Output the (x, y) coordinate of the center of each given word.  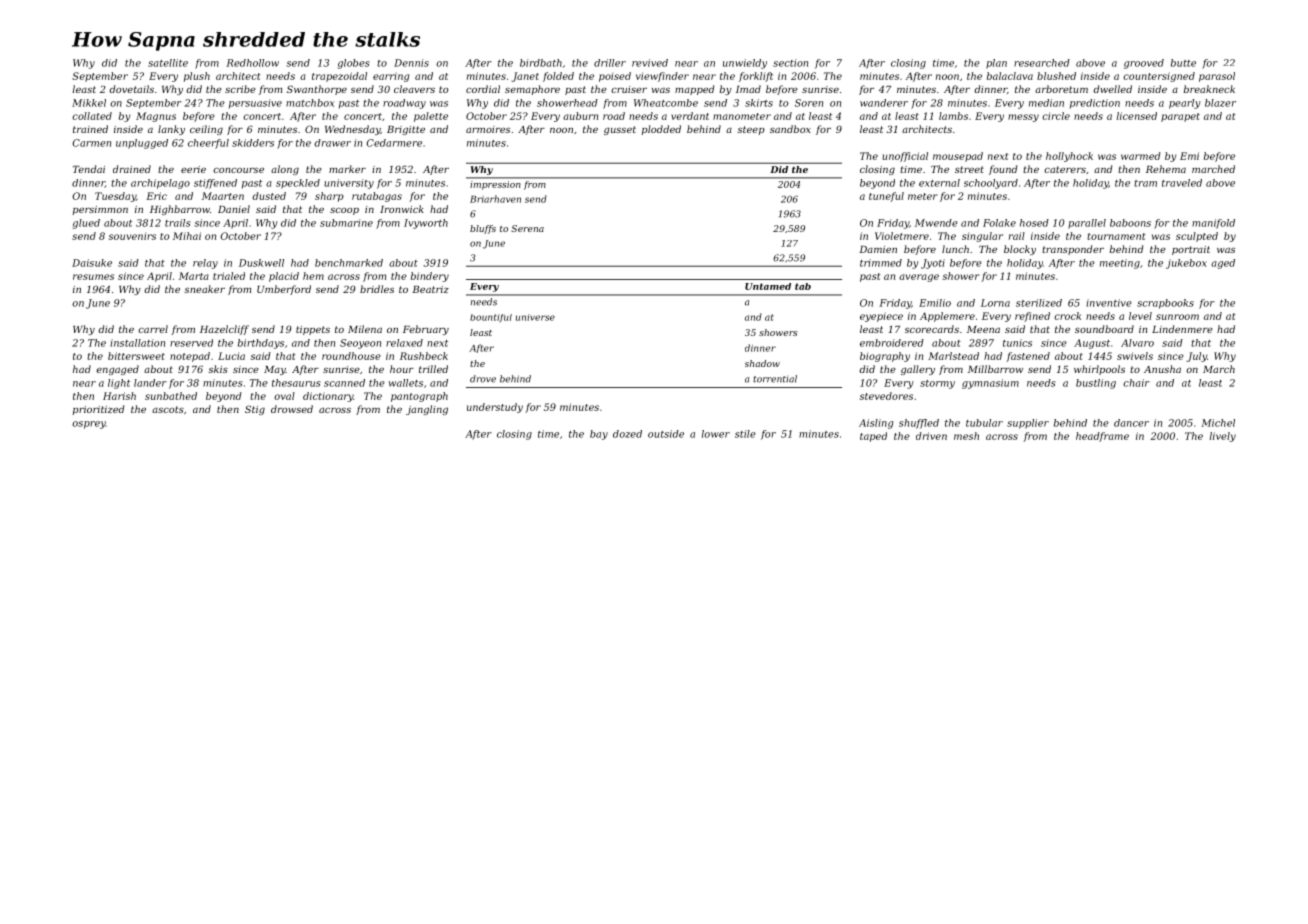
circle (1056, 116)
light (119, 384)
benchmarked (349, 263)
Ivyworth (426, 224)
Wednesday (352, 130)
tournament (1116, 236)
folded (558, 77)
